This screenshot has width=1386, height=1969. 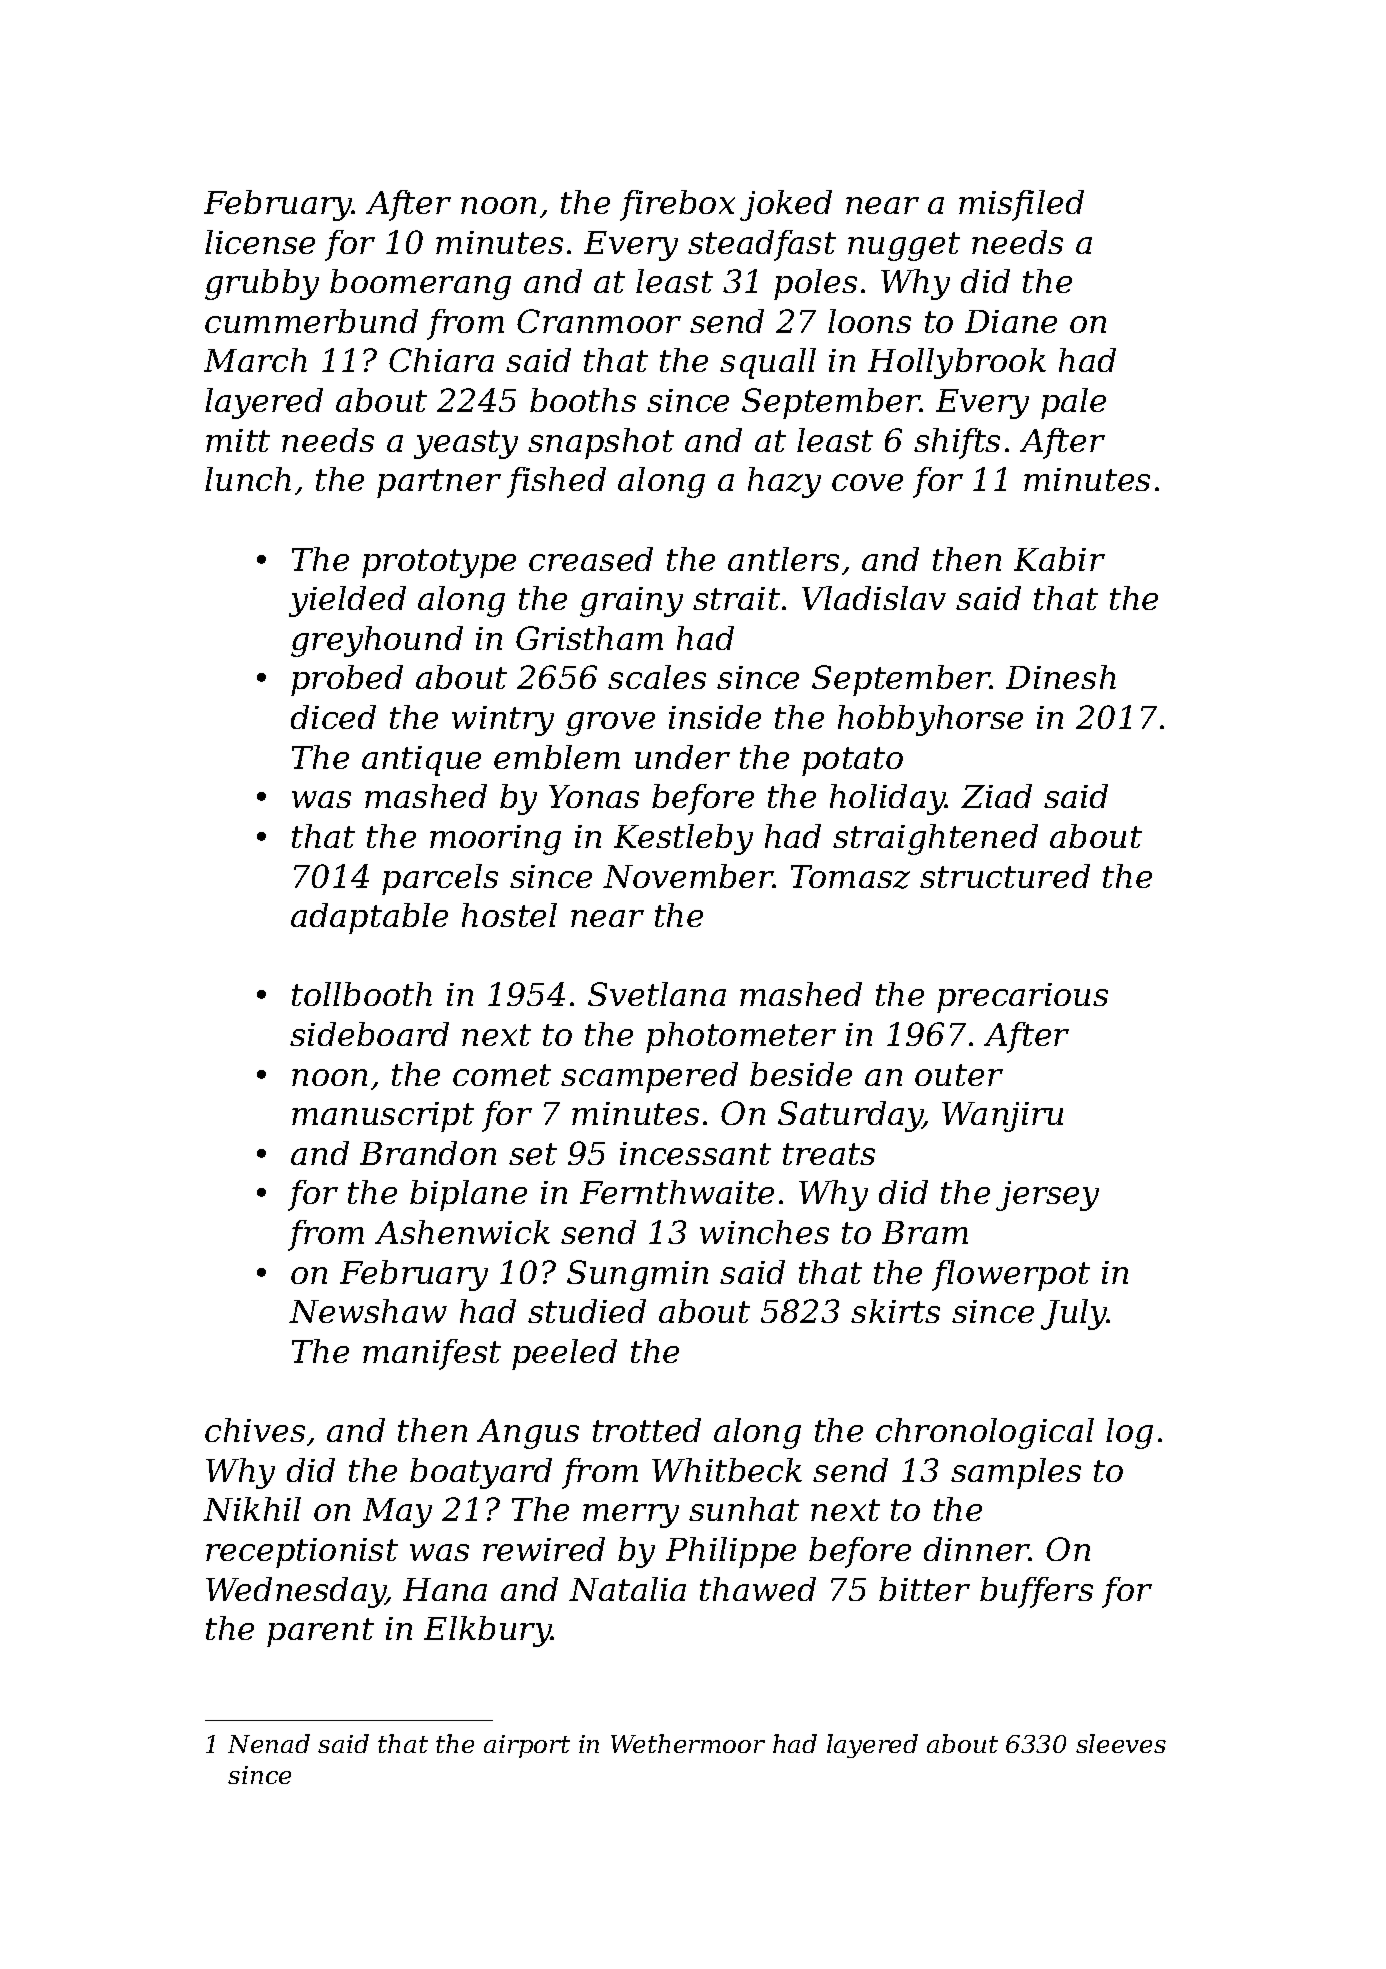 I want to click on manuscript, so click(x=383, y=1117).
